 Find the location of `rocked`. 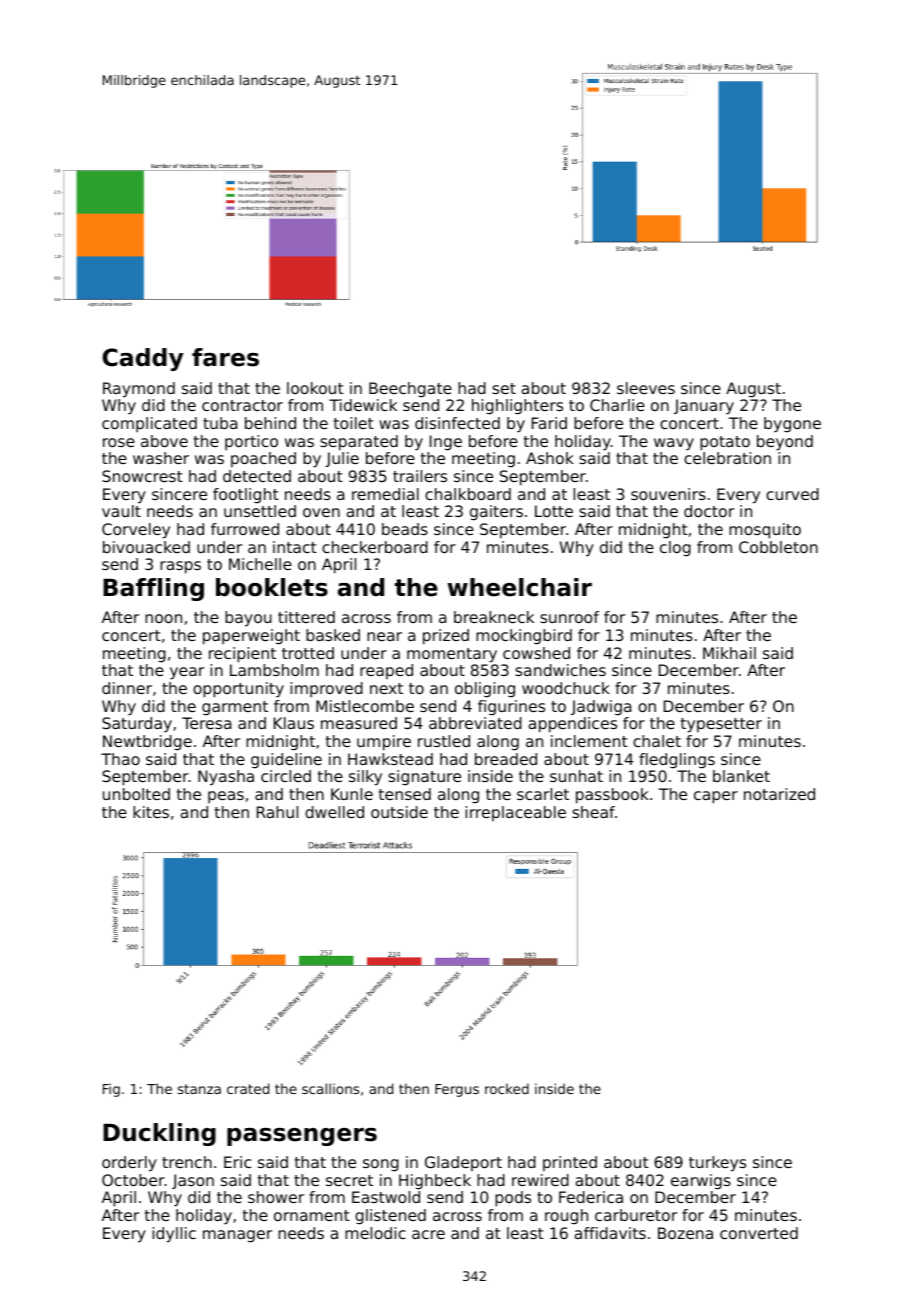

rocked is located at coordinates (507, 1088).
